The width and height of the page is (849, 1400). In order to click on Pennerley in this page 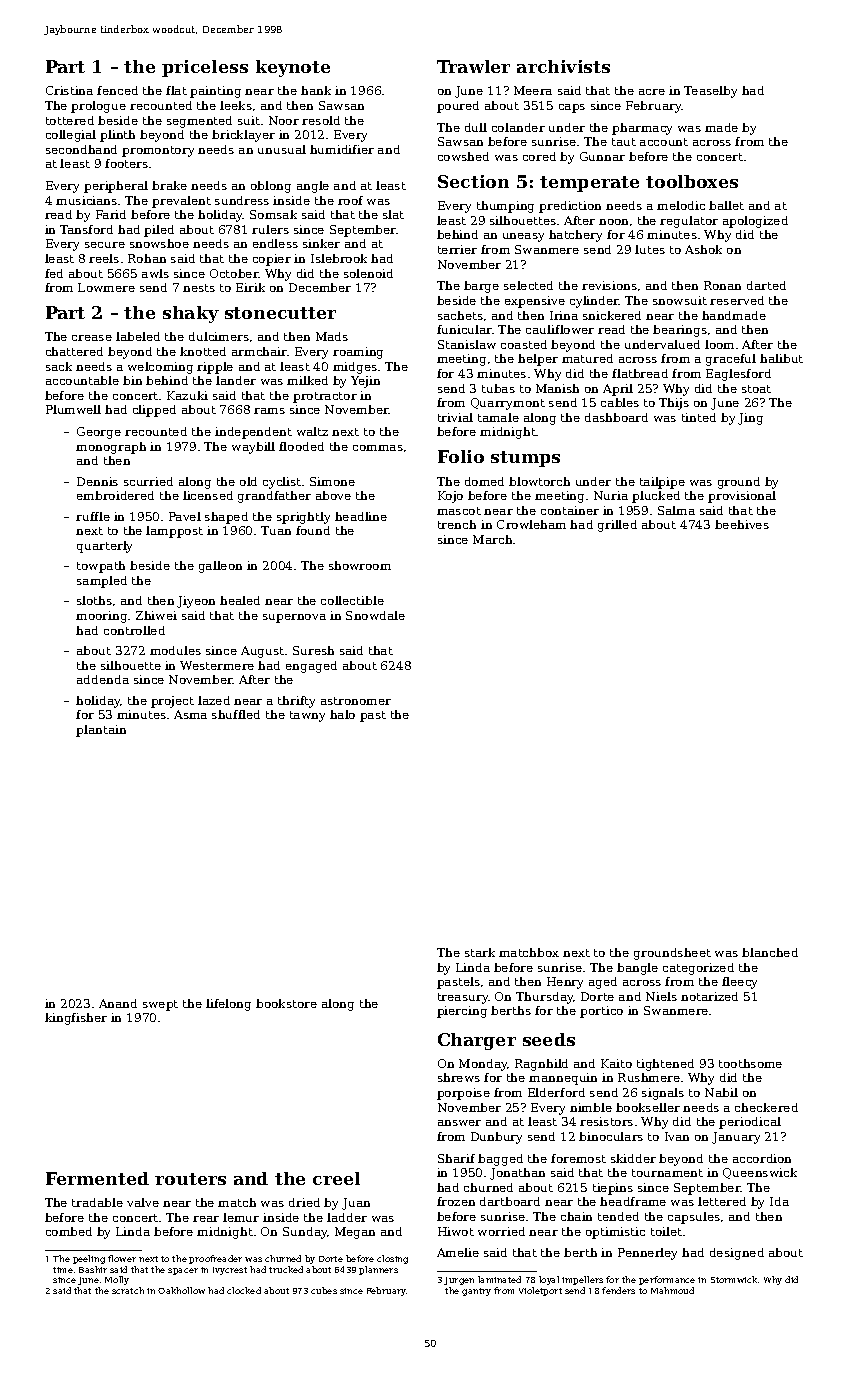, I will do `click(647, 1254)`.
